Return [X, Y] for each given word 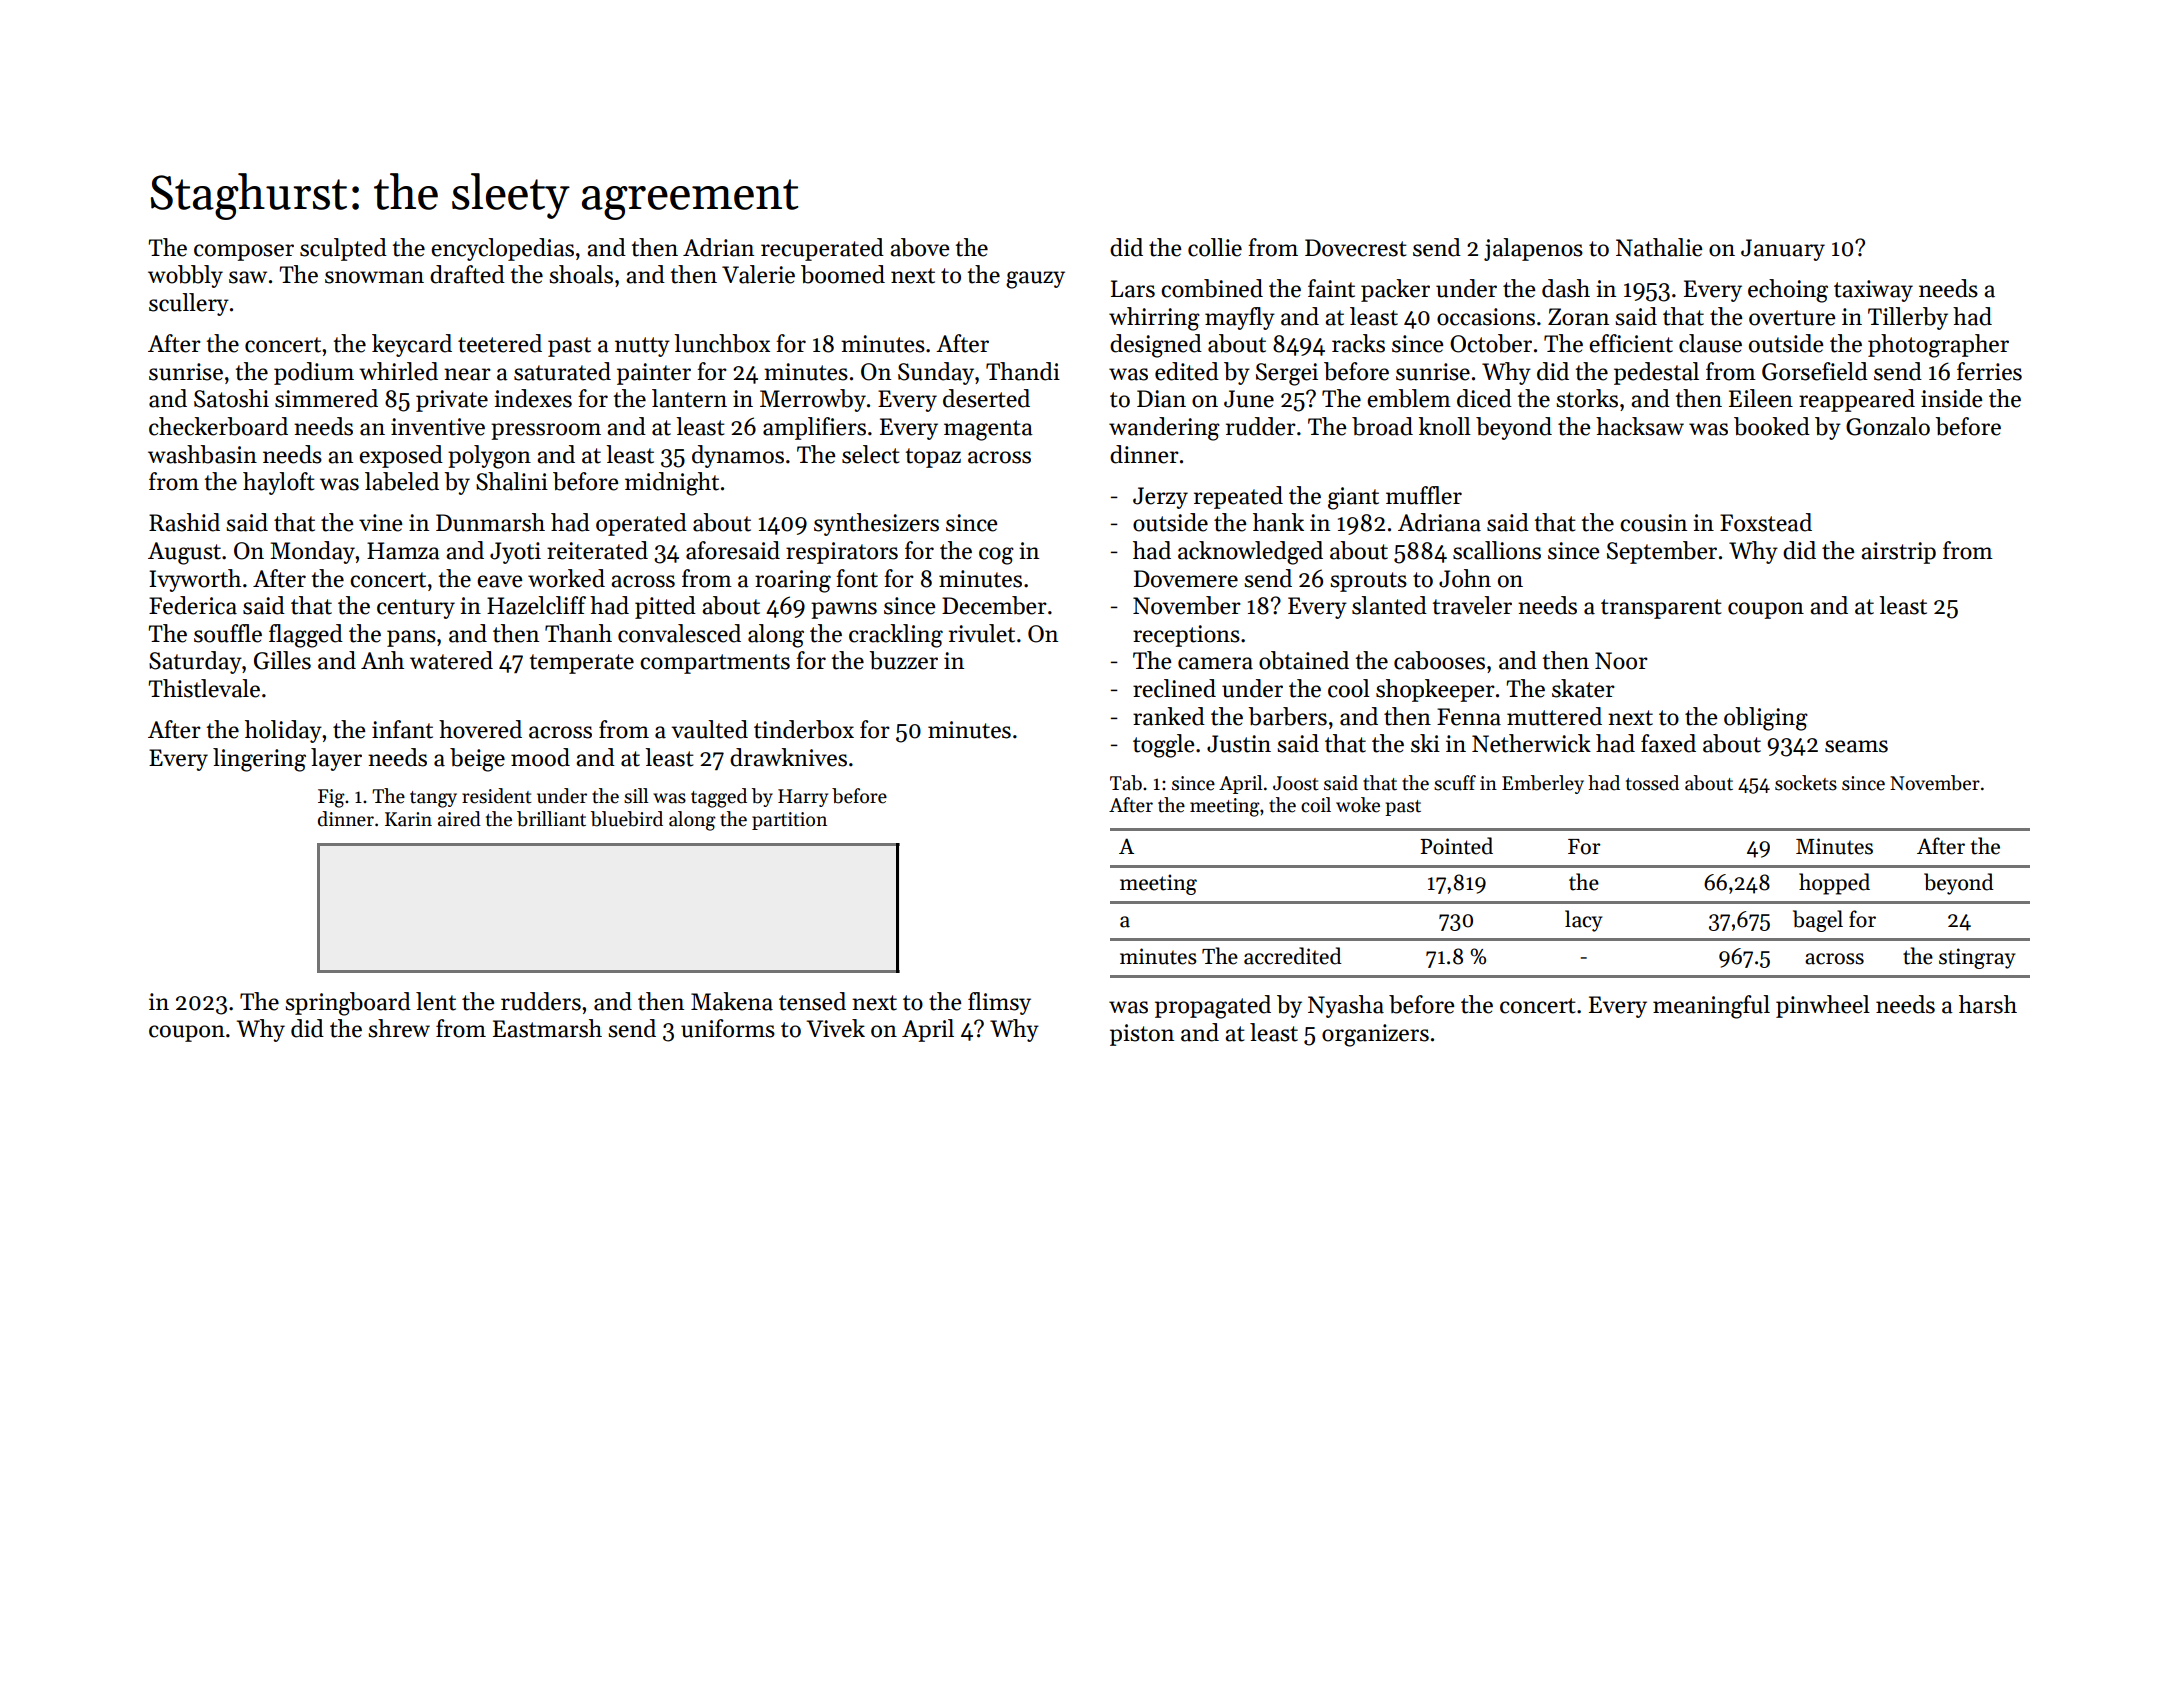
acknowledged [1250, 553]
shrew [399, 1028]
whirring [1154, 319]
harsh [1988, 1004]
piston [1142, 1035]
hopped [1834, 884]
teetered [500, 343]
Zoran [1578, 317]
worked [566, 578]
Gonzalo [1888, 426]
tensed [812, 1001]
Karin [408, 819]
